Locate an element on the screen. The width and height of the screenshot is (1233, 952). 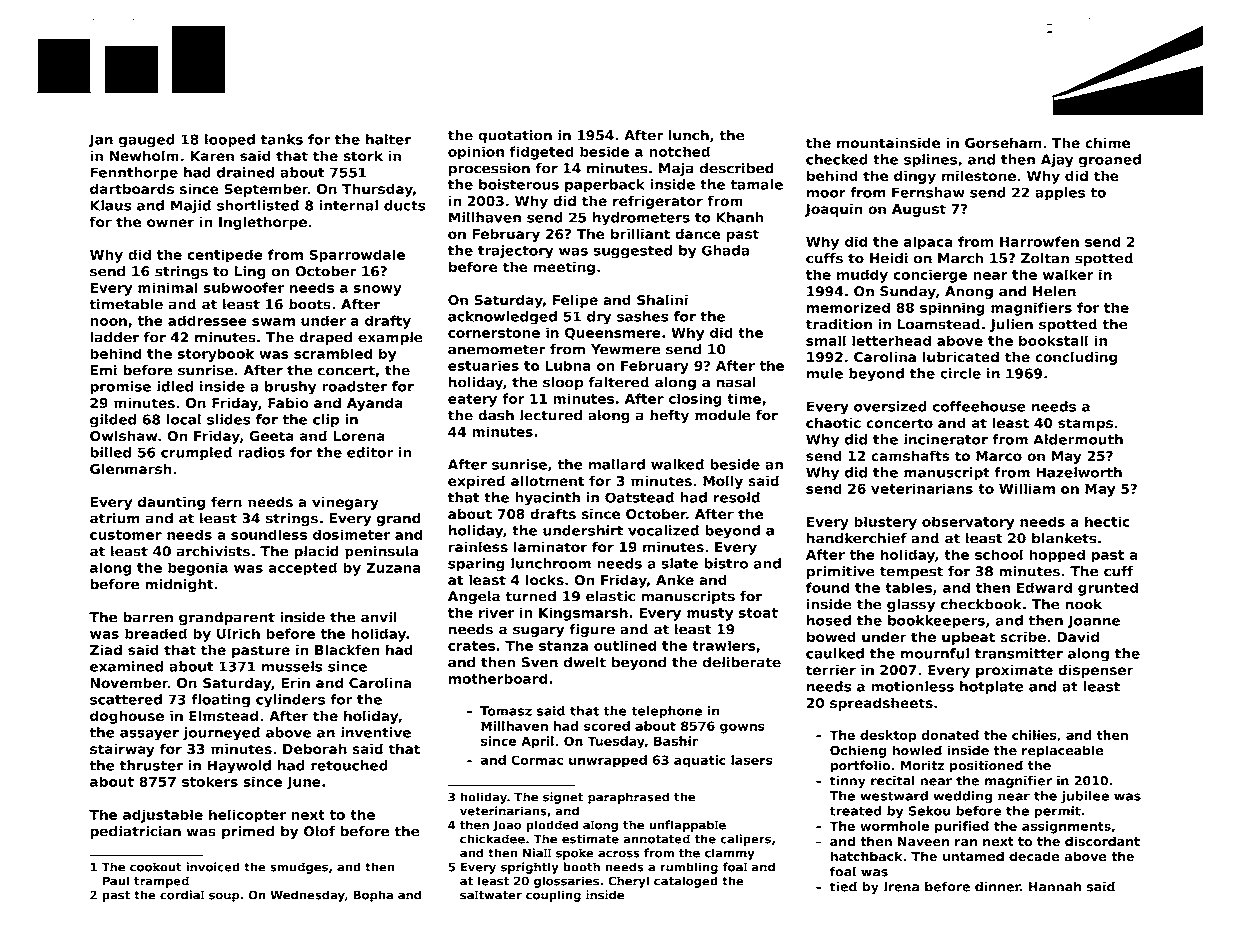
dingy is located at coordinates (915, 177).
